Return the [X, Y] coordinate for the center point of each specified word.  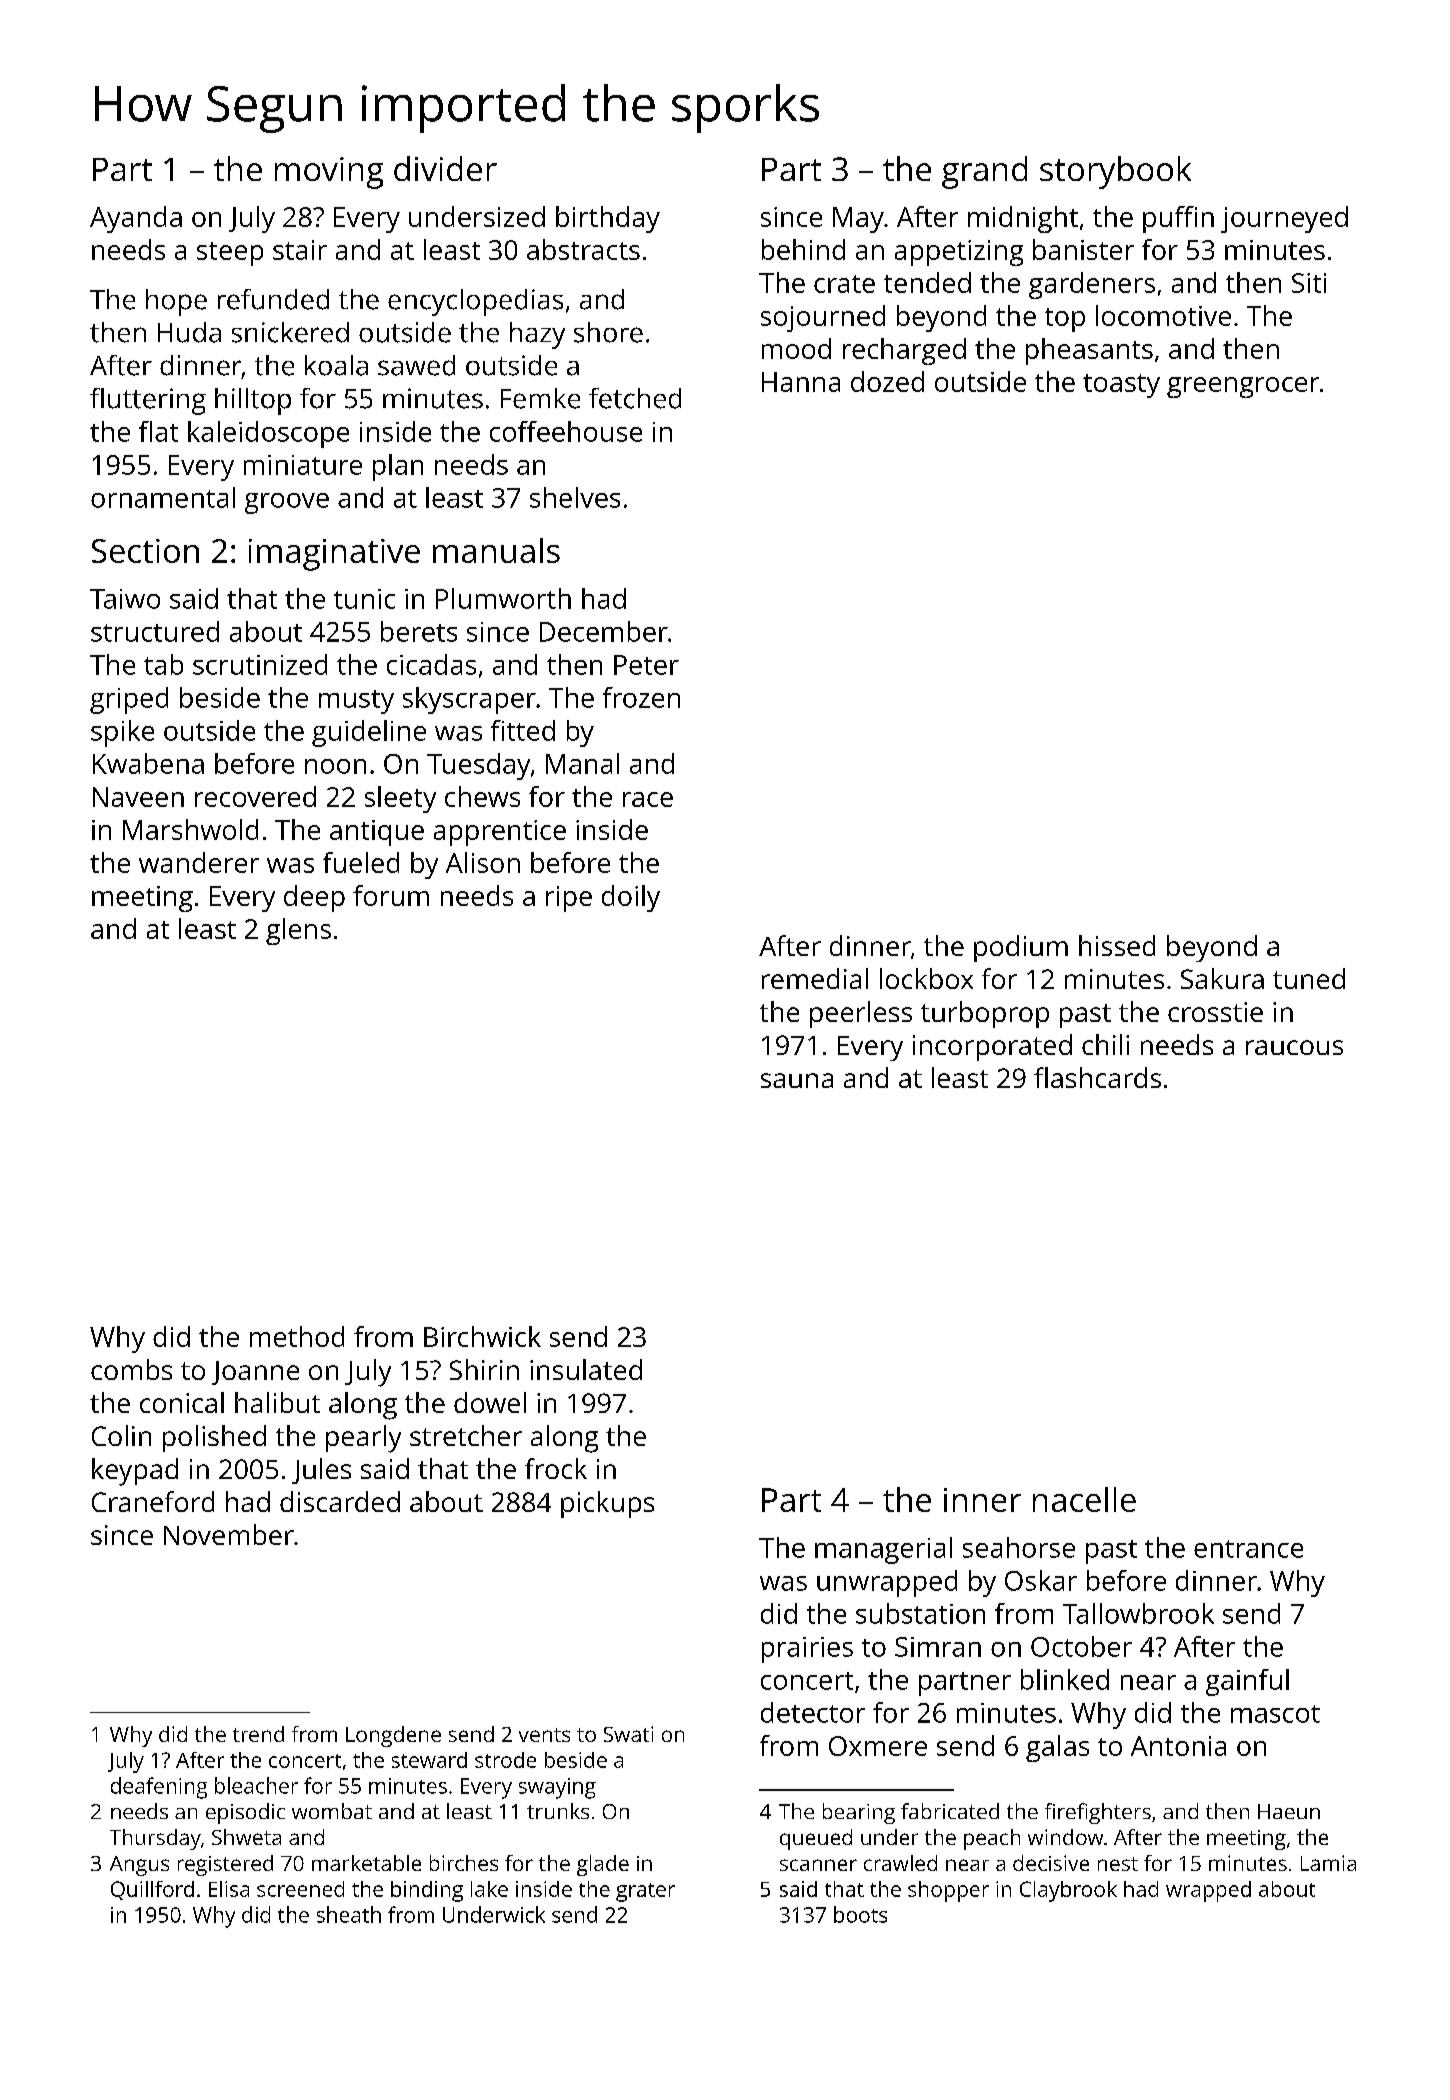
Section [145, 551]
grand [984, 172]
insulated [586, 1369]
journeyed [1284, 219]
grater [645, 1892]
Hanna [801, 382]
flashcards [1097, 1077]
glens [298, 931]
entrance [1248, 1549]
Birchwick [482, 1336]
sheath [349, 1914]
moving [329, 173]
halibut [277, 1402]
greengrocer [1243, 387]
